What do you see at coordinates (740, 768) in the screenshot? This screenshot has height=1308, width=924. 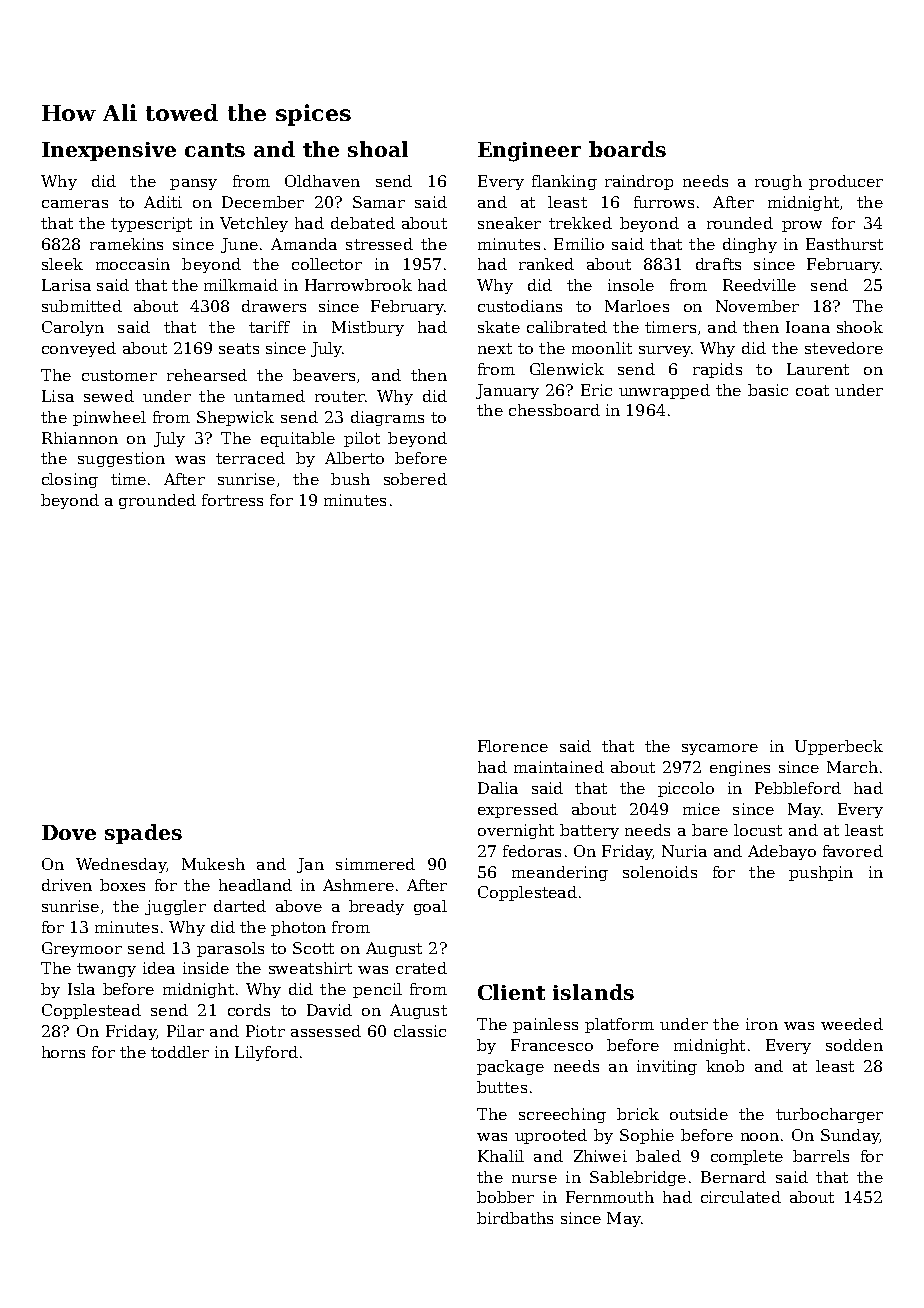 I see `engines` at bounding box center [740, 768].
